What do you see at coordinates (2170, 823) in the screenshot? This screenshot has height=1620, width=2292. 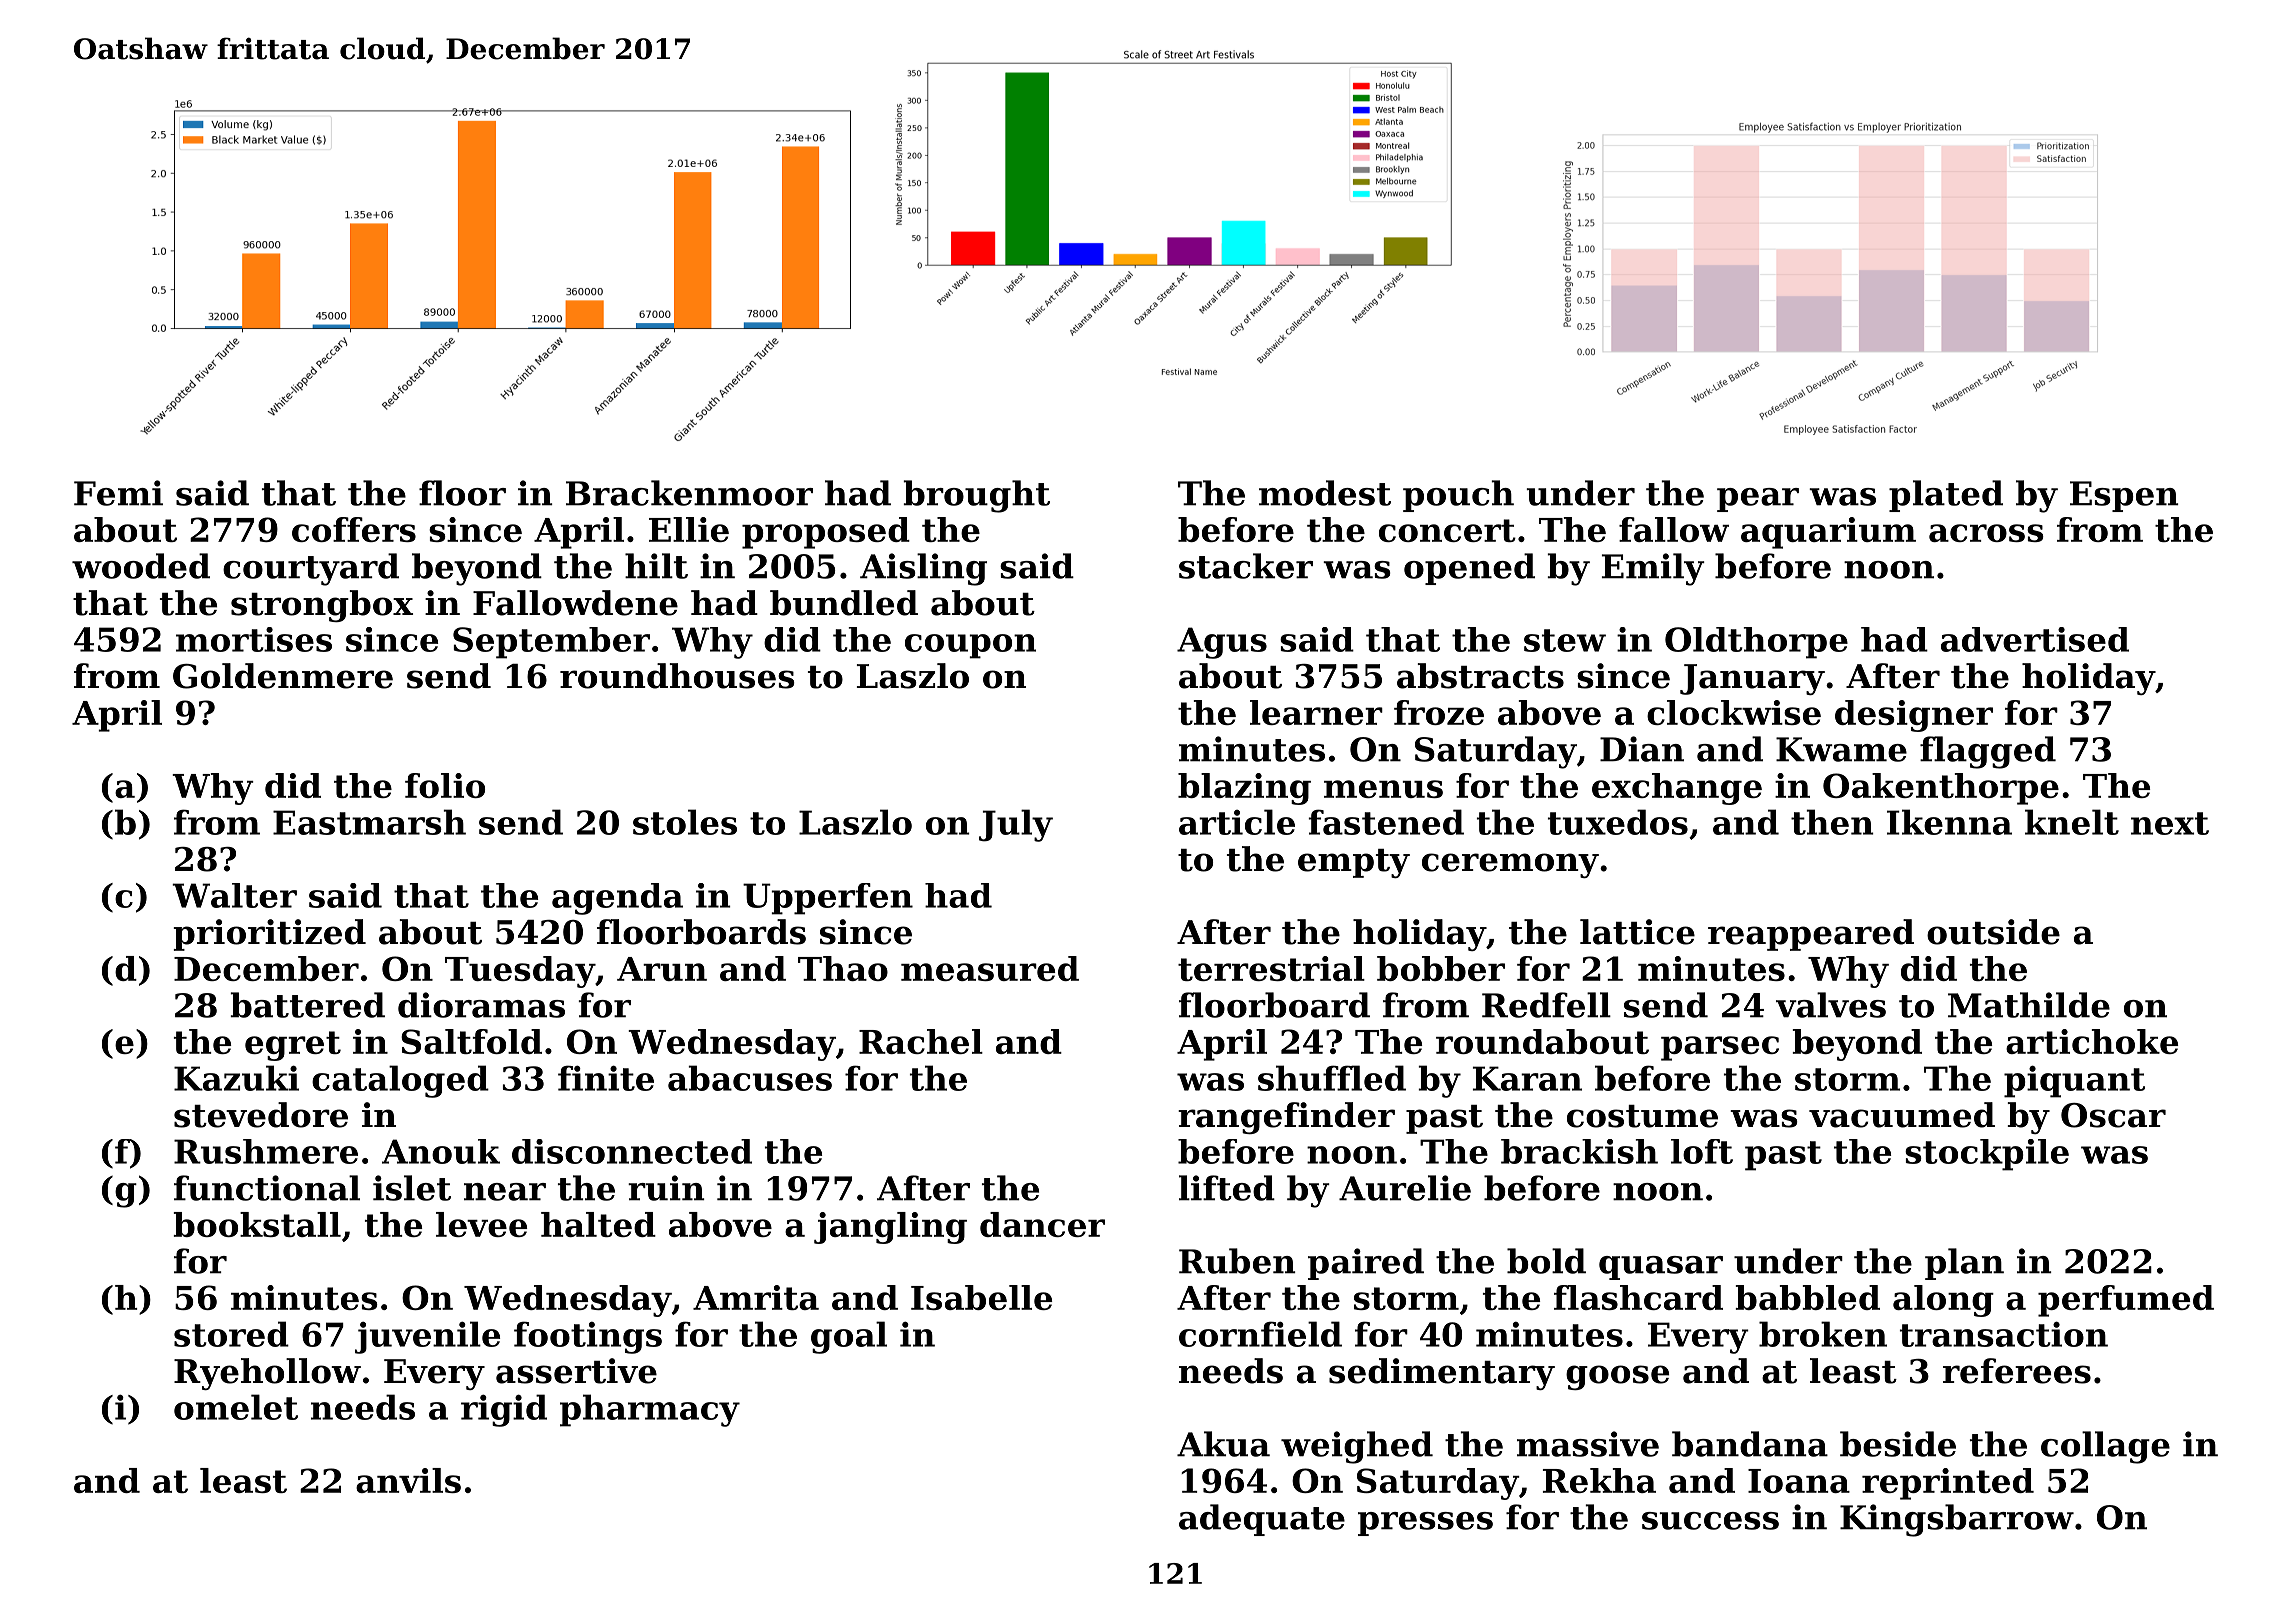 I see `next` at bounding box center [2170, 823].
